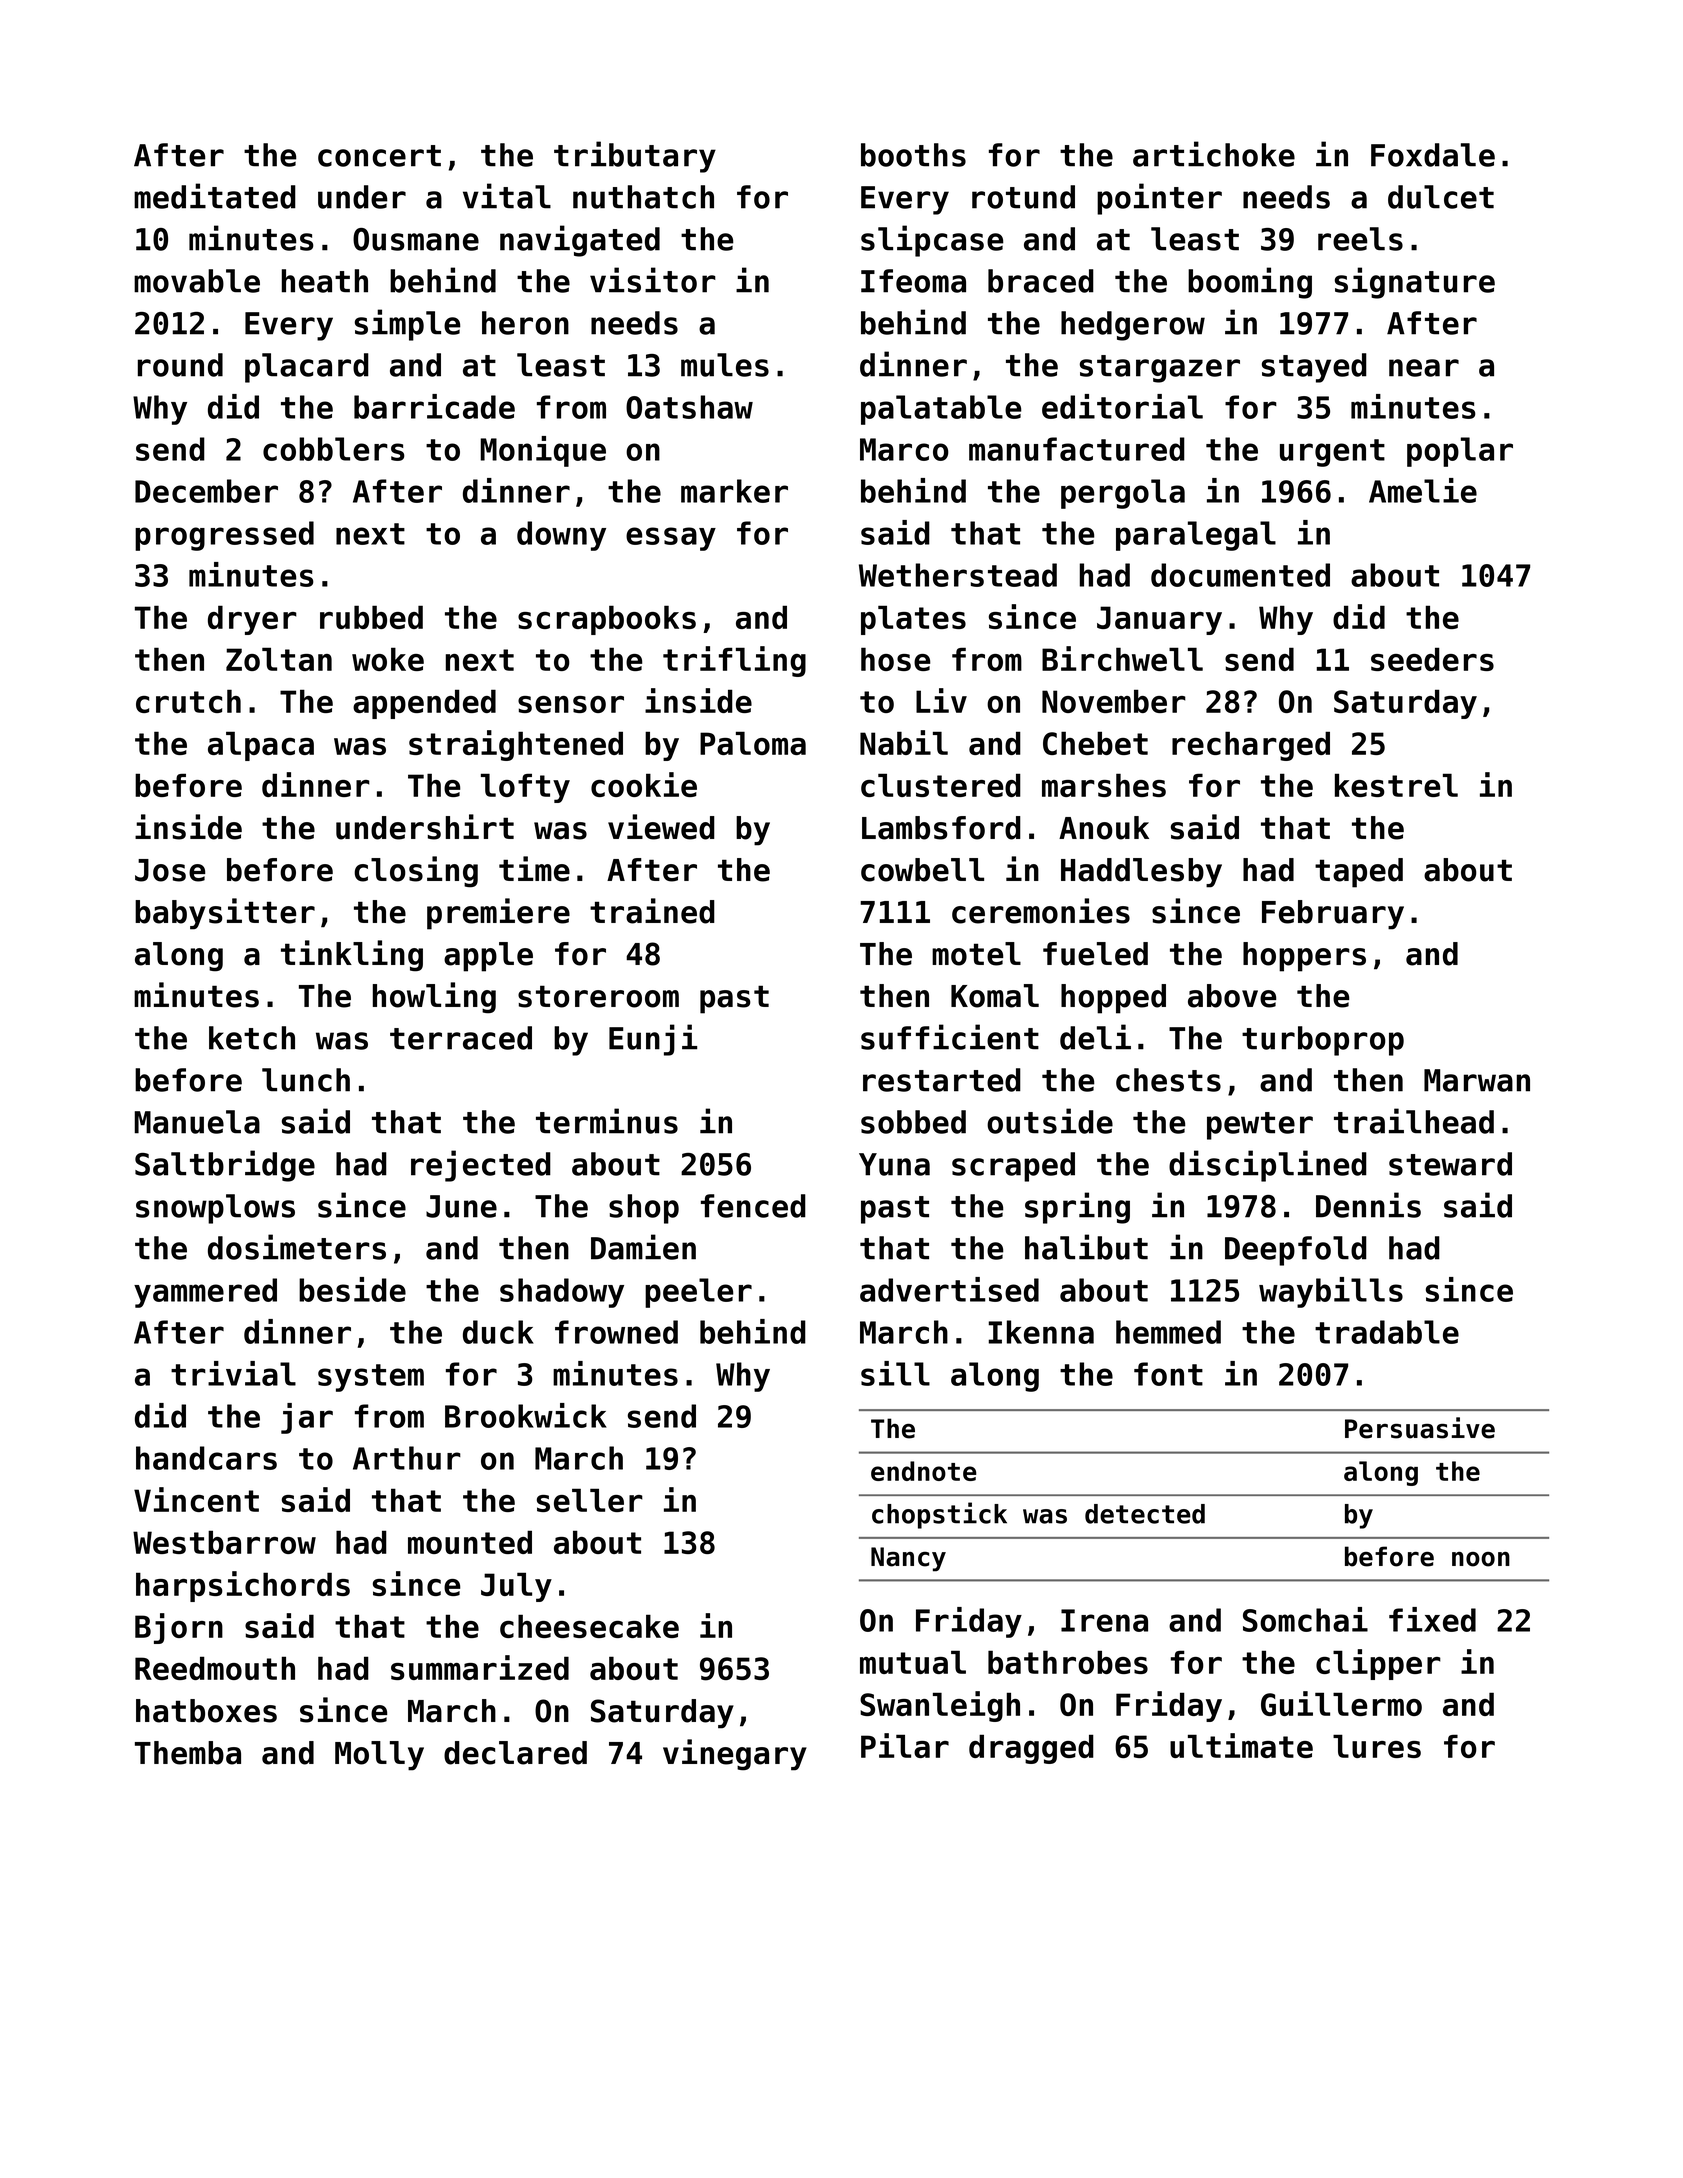 Image resolution: width=1683 pixels, height=2178 pixels. Describe the element at coordinates (941, 410) in the document. I see `palatable` at that location.
